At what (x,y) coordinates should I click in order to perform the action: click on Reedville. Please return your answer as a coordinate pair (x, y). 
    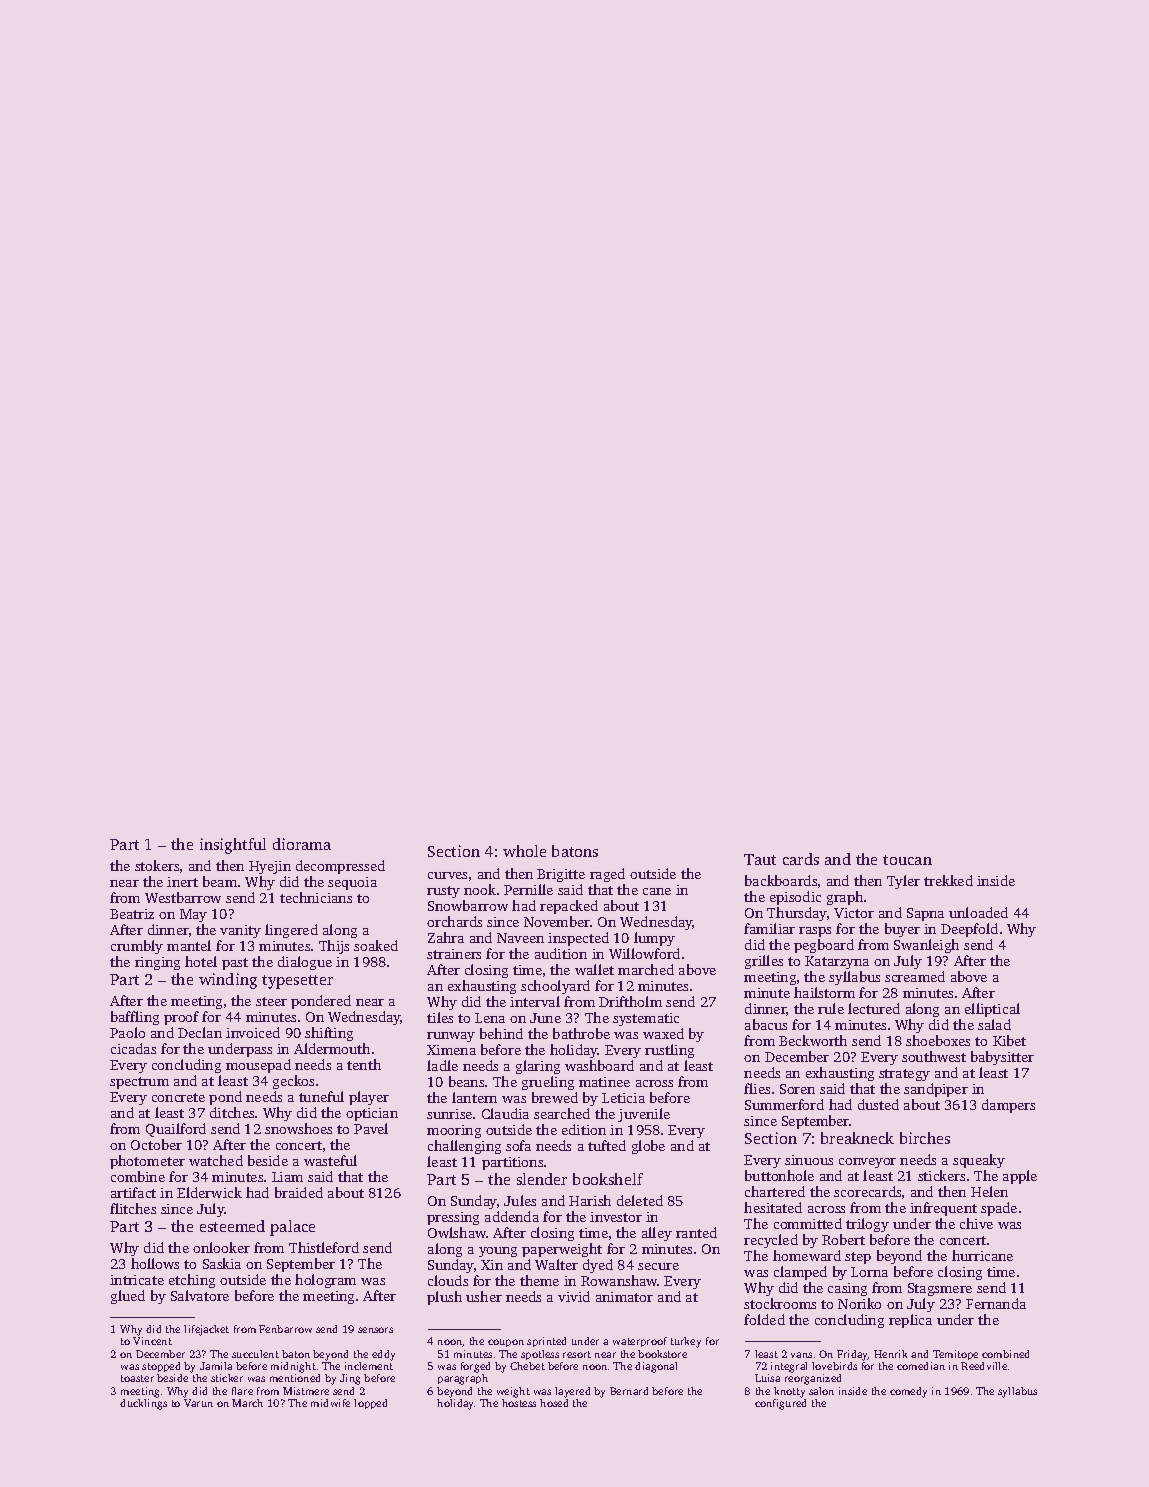
    Looking at the image, I should click on (984, 1366).
